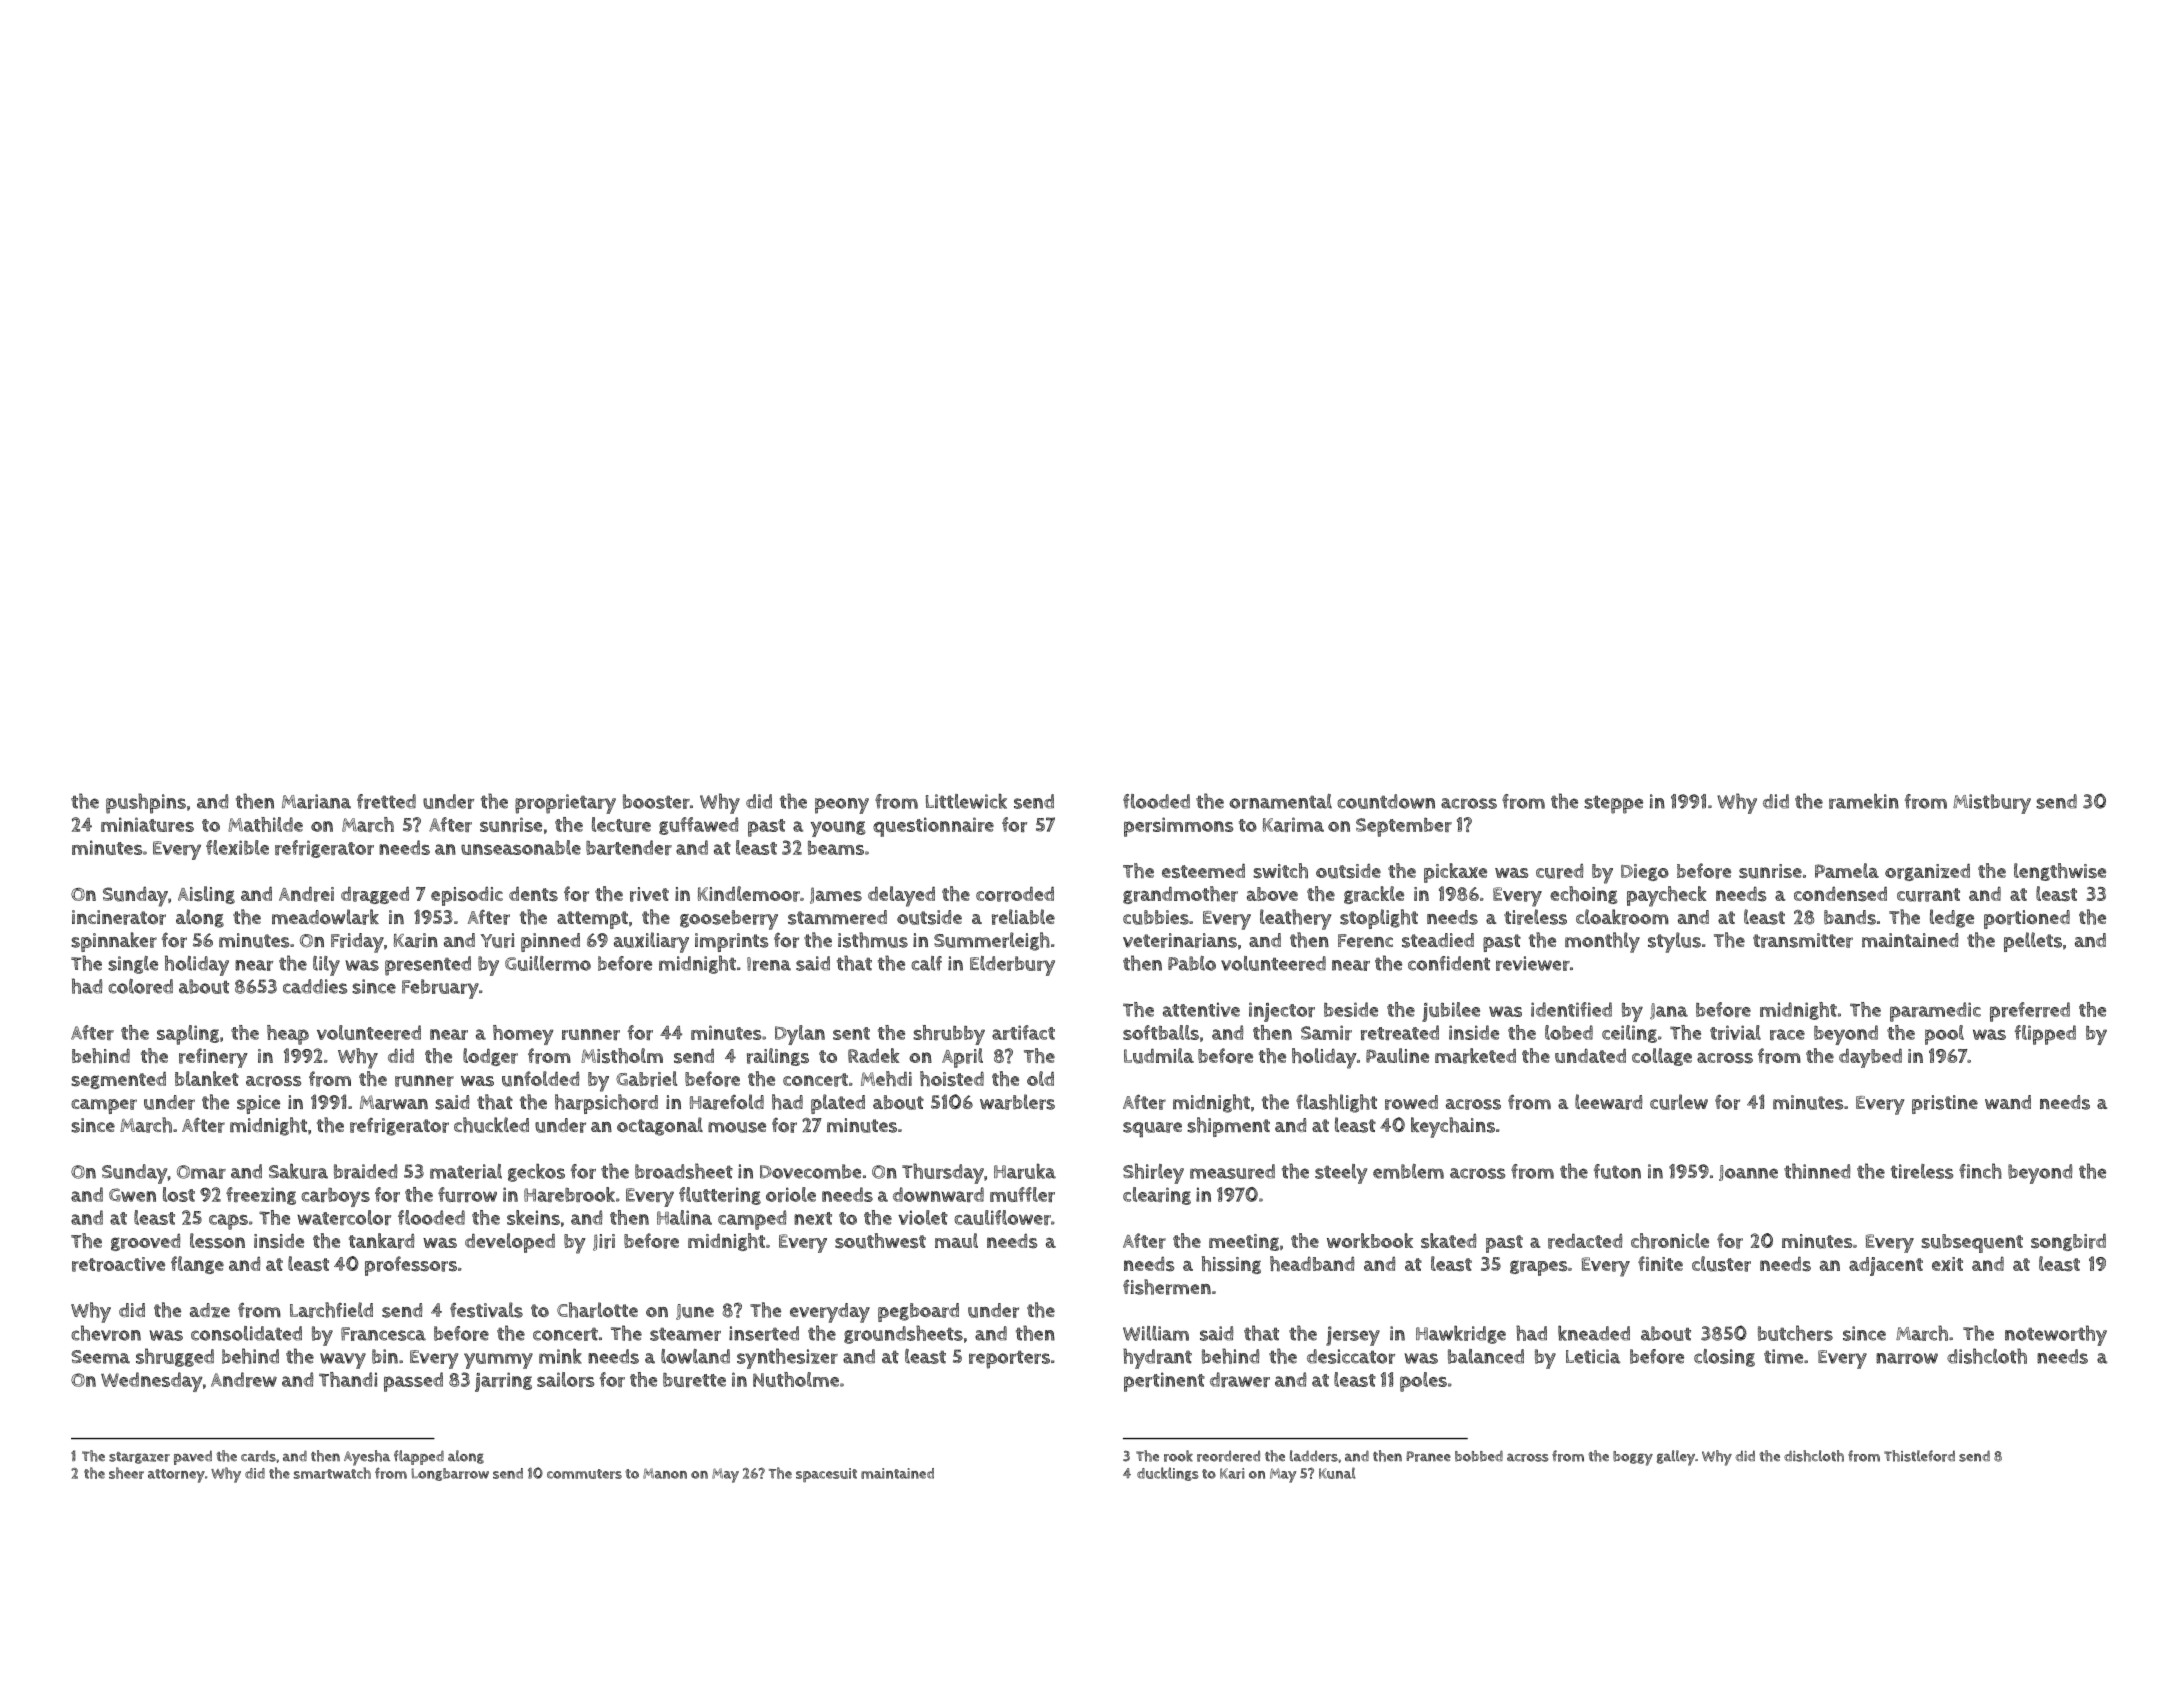 The width and height of the screenshot is (2178, 1683). I want to click on Mistbury, so click(1992, 804).
